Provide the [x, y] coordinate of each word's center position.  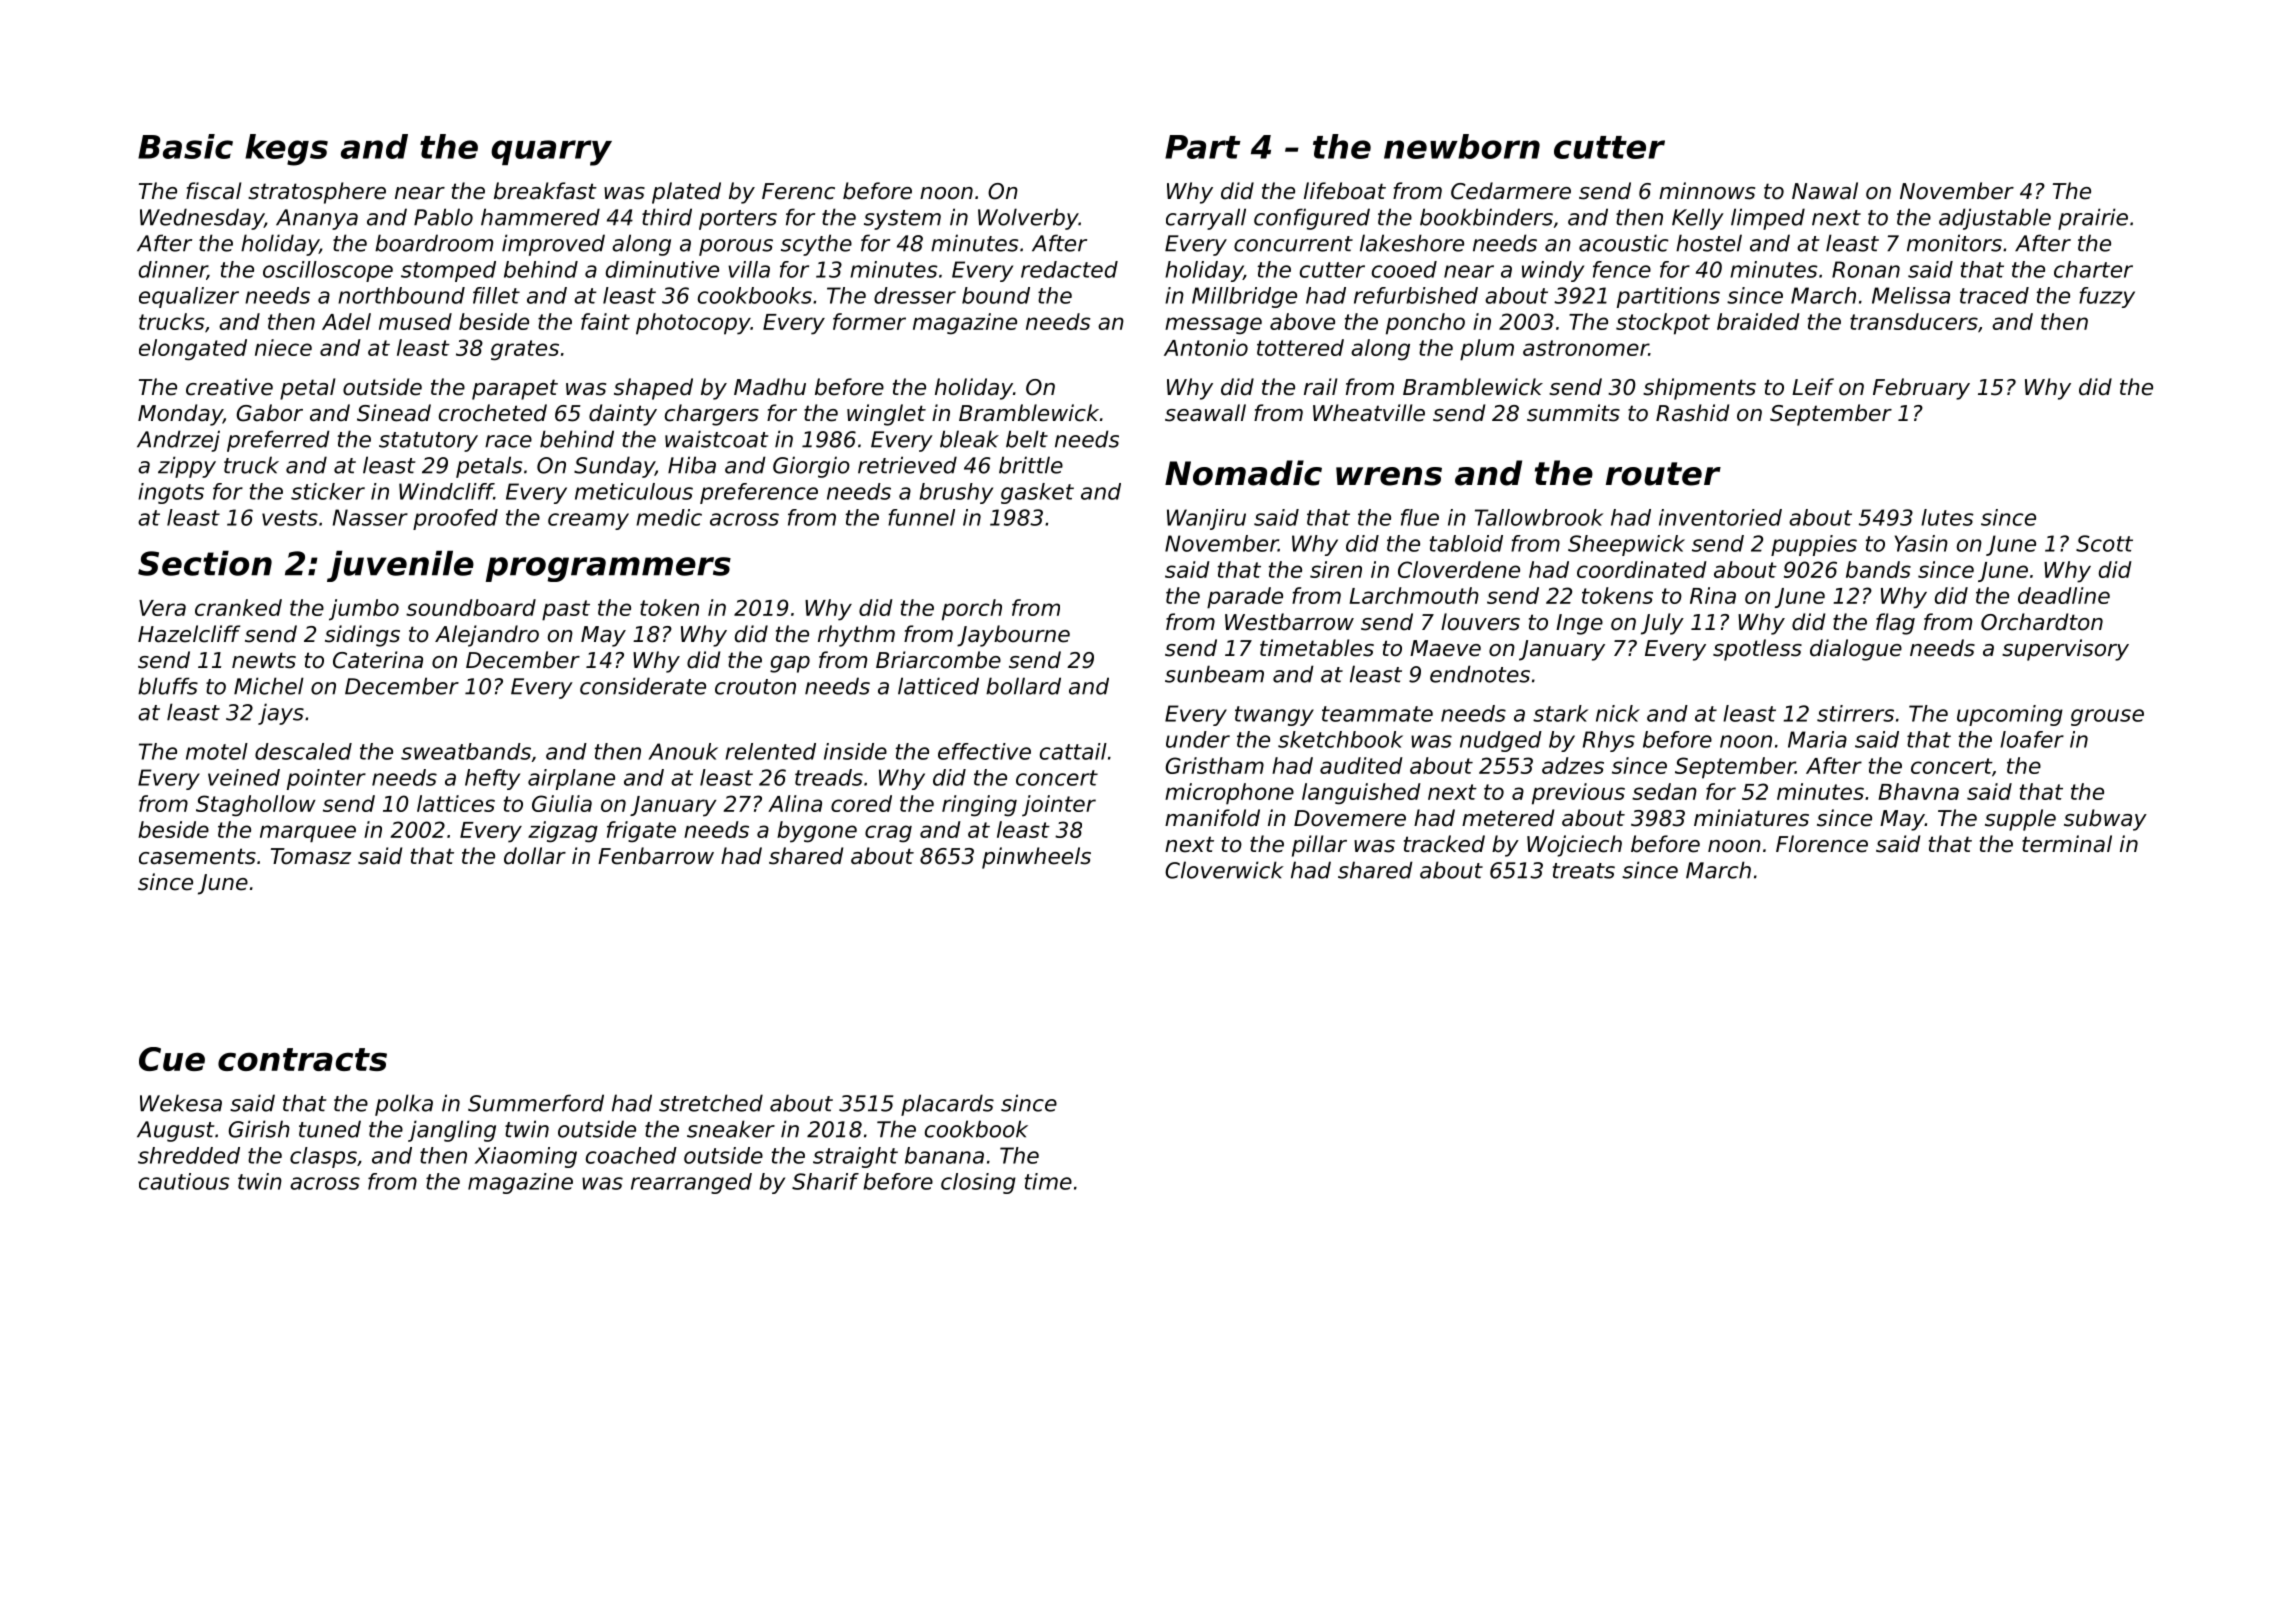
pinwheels [1036, 858]
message [1213, 326]
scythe [816, 245]
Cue [172, 1059]
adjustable [1995, 219]
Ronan [1866, 269]
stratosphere [317, 193]
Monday [180, 415]
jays [281, 714]
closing [978, 1183]
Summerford [536, 1103]
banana [944, 1155]
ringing [979, 806]
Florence [1822, 844]
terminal [2067, 844]
